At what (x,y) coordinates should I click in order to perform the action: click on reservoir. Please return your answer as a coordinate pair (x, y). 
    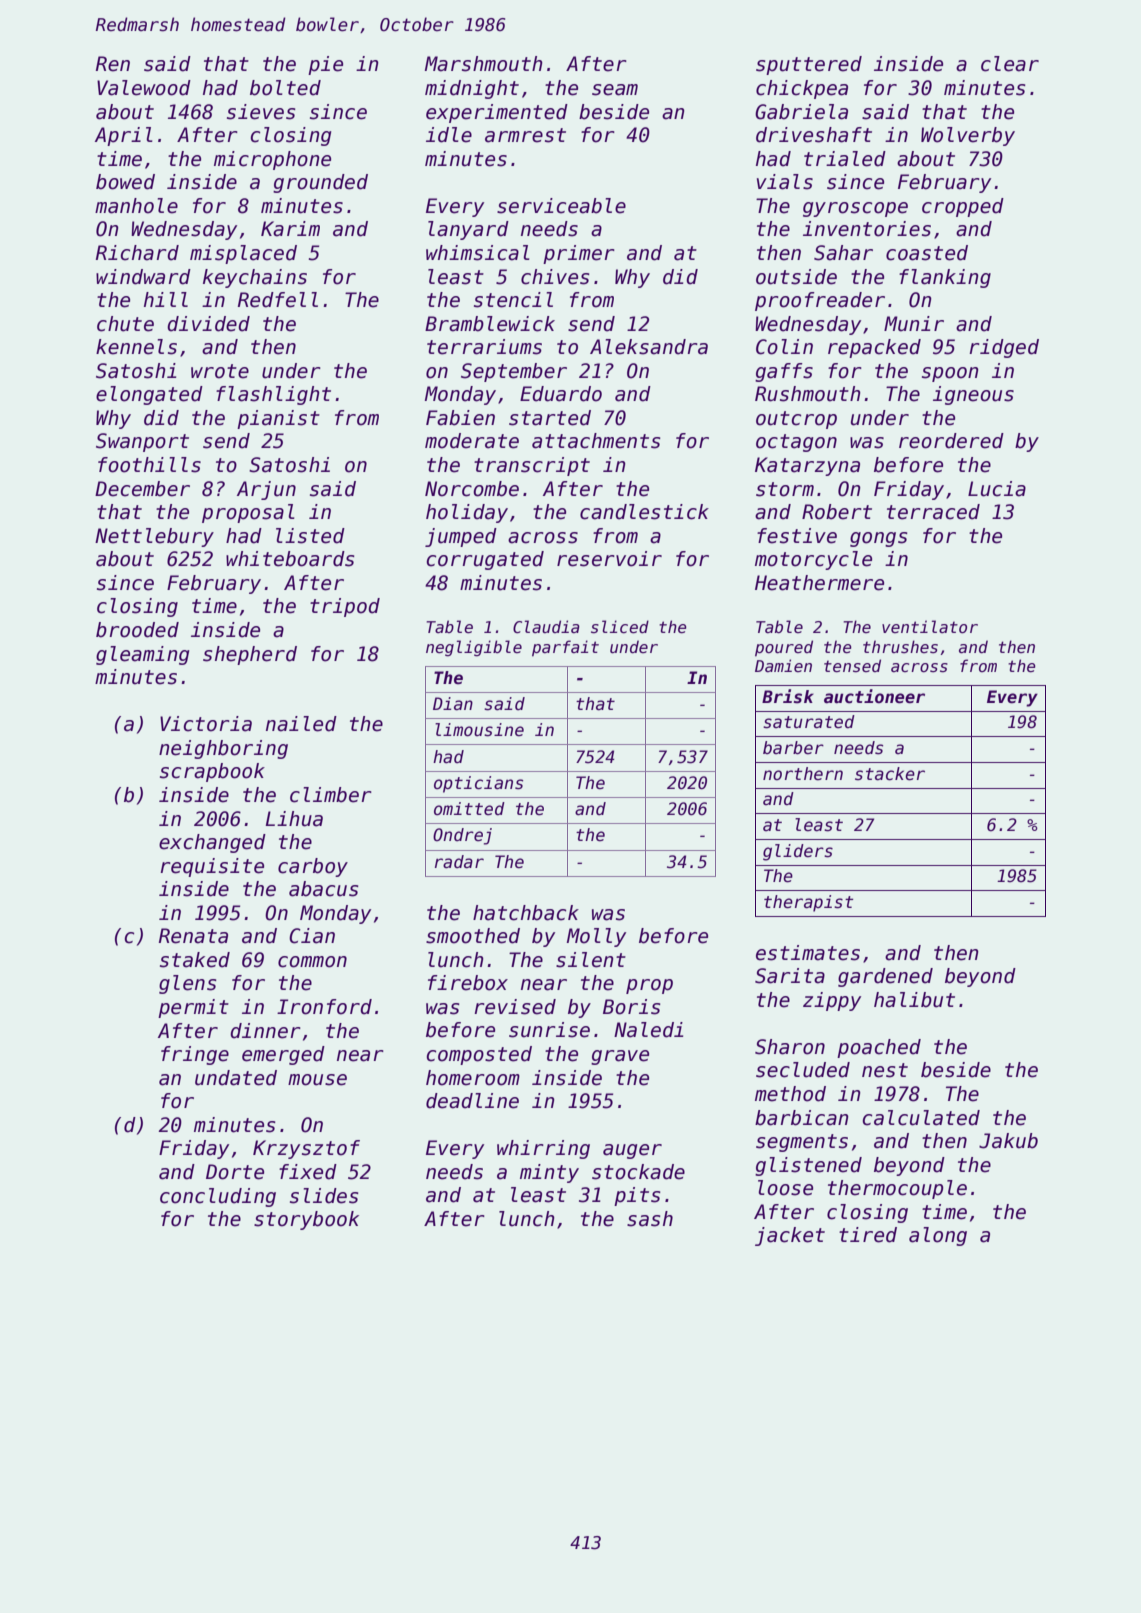
    Looking at the image, I should click on (609, 559).
